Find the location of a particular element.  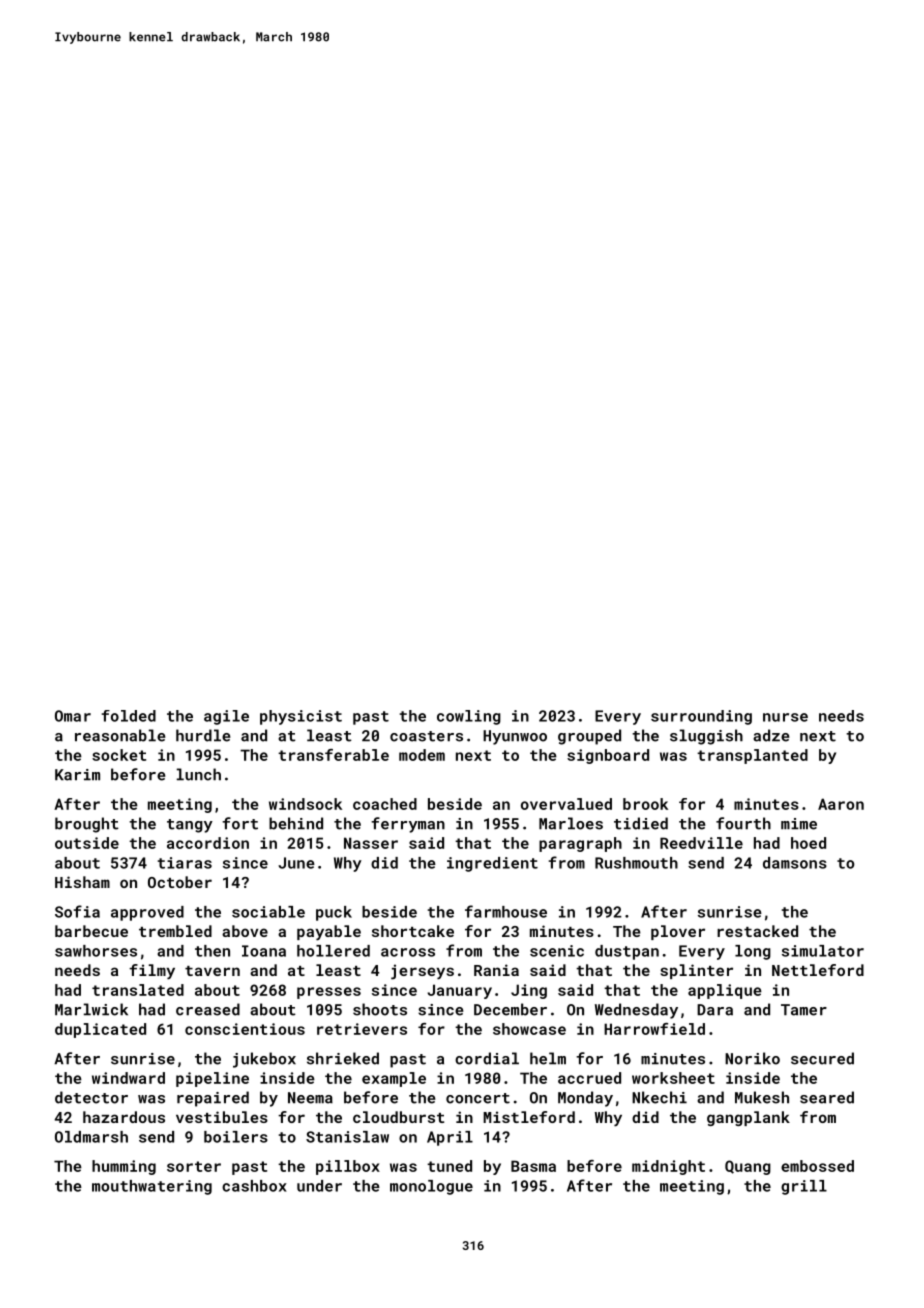

Marlwick is located at coordinates (91, 1009).
